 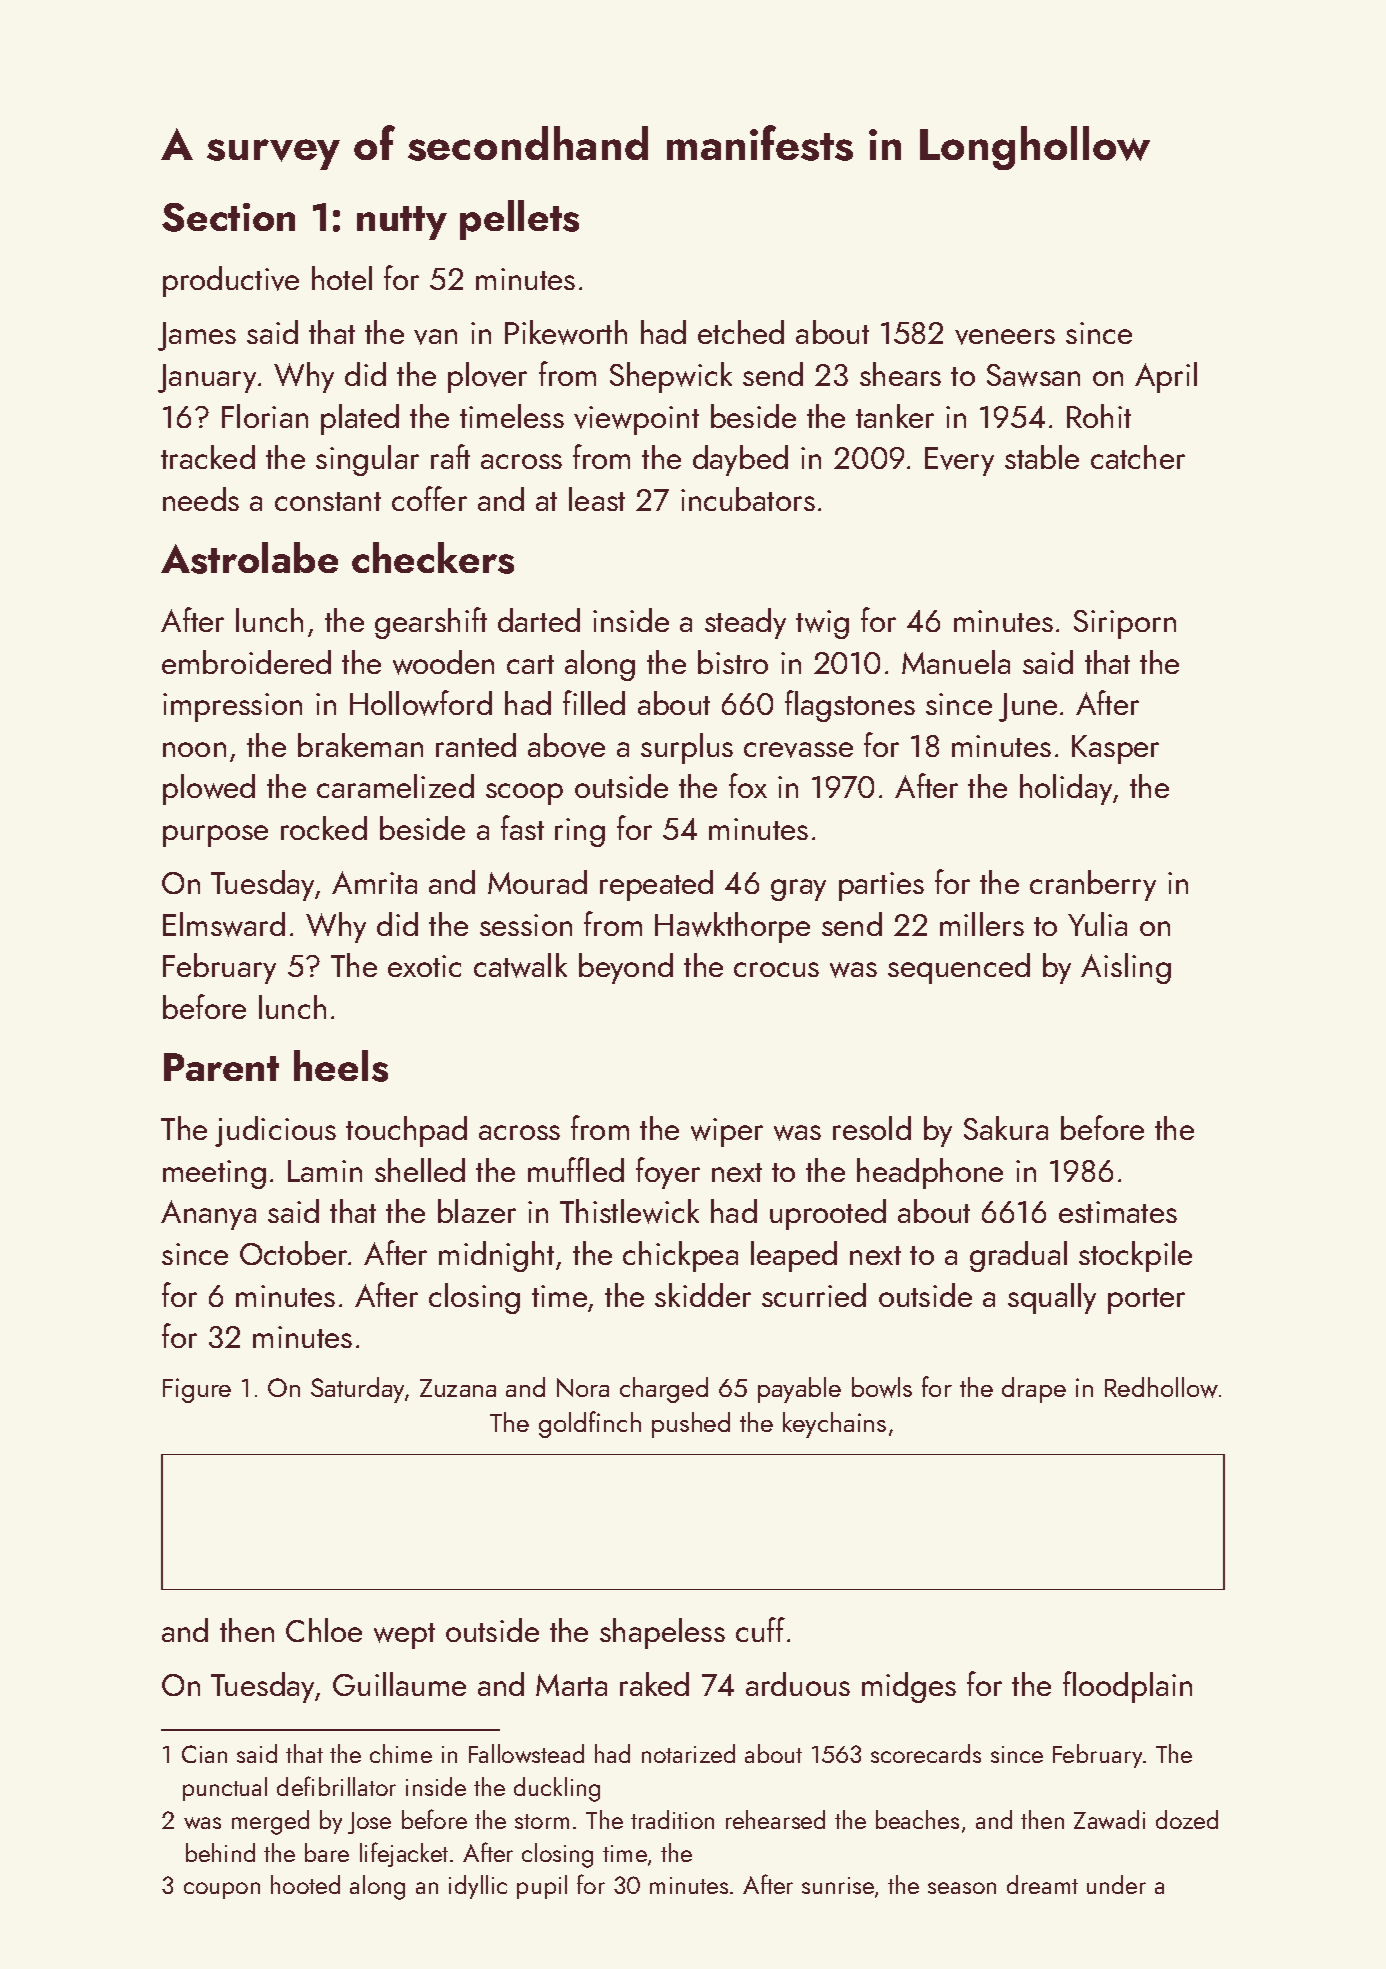 What do you see at coordinates (872, 1128) in the screenshot?
I see `resold` at bounding box center [872, 1128].
